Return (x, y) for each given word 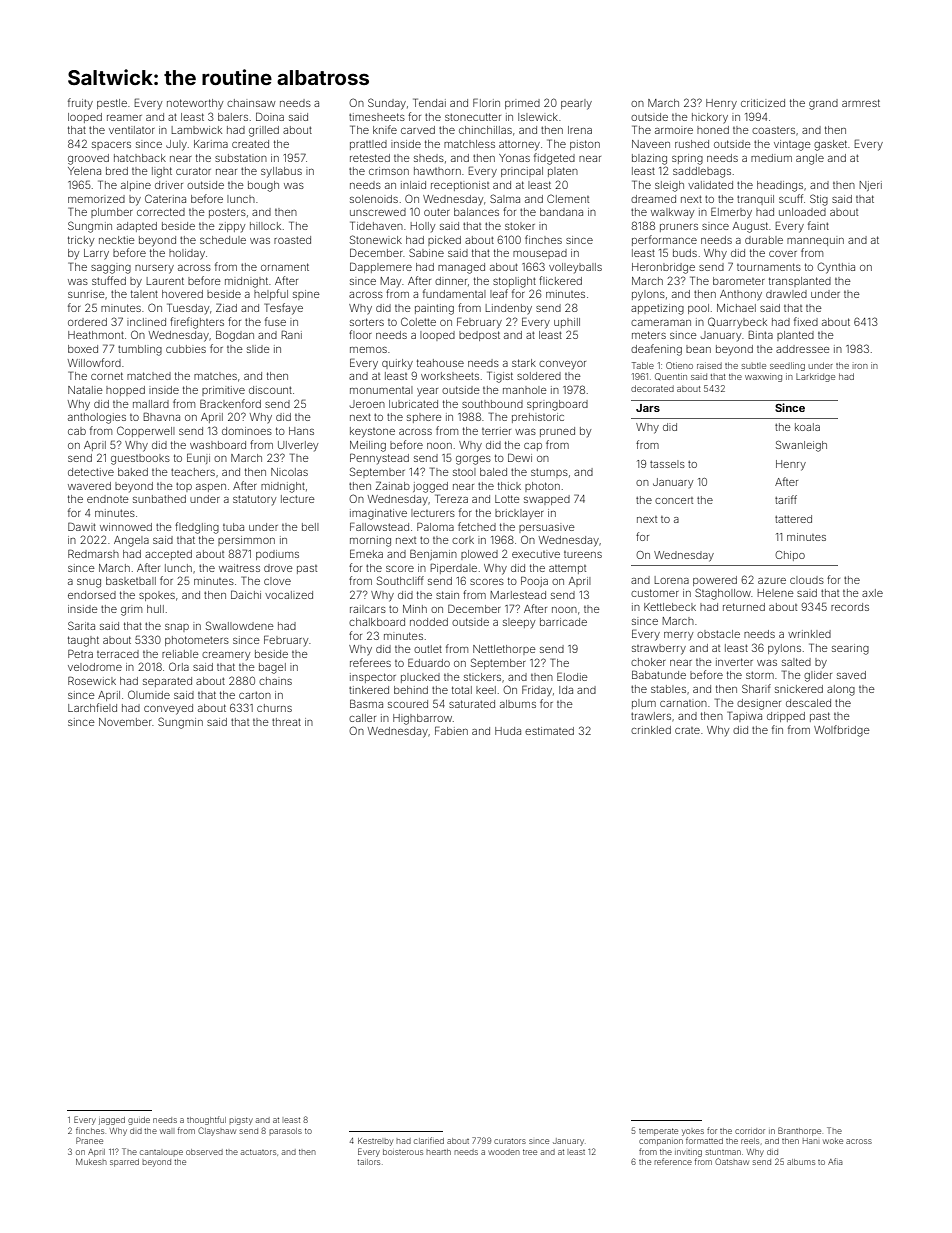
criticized (763, 103)
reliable (180, 654)
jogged (430, 487)
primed (522, 104)
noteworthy (195, 104)
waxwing (763, 377)
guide (139, 1121)
